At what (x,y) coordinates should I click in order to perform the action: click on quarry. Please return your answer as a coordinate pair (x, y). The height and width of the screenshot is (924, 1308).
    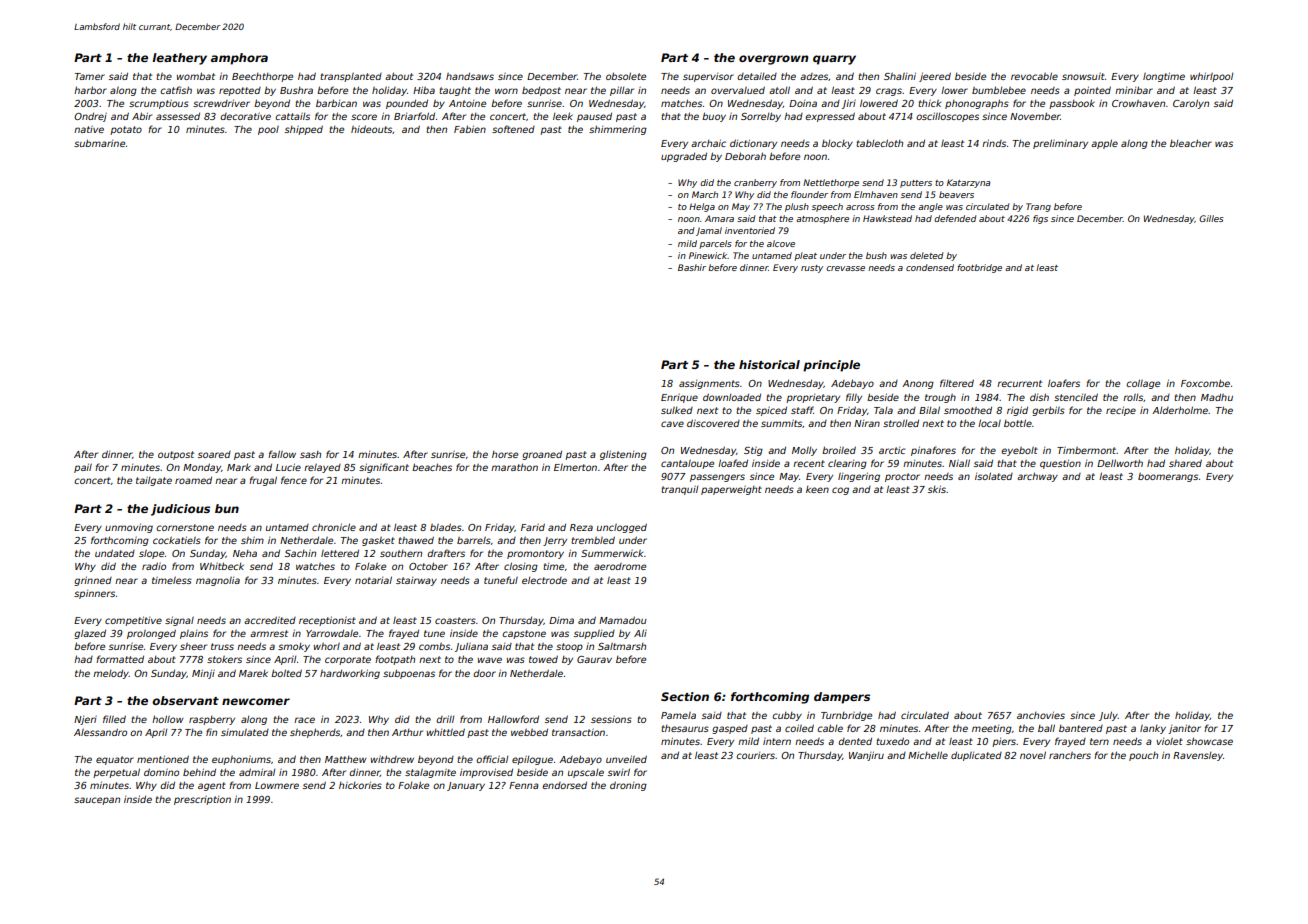
    Looking at the image, I should click on (834, 60).
